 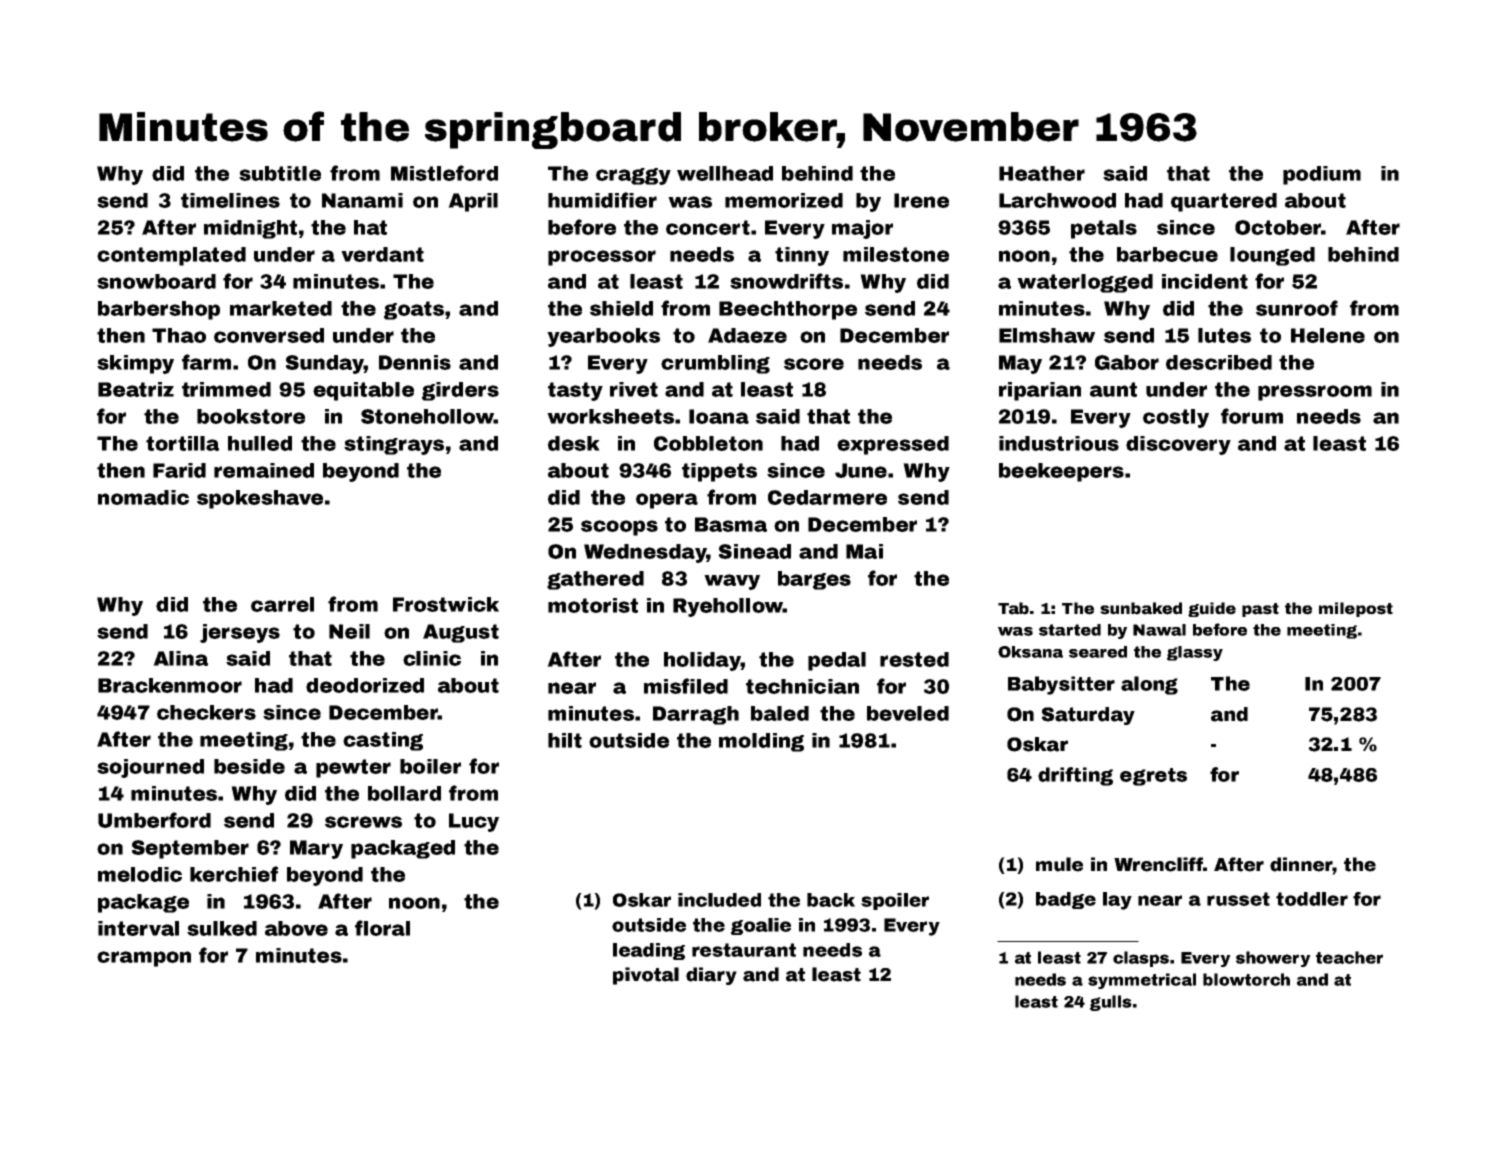 I want to click on Lucy, so click(x=474, y=822).
